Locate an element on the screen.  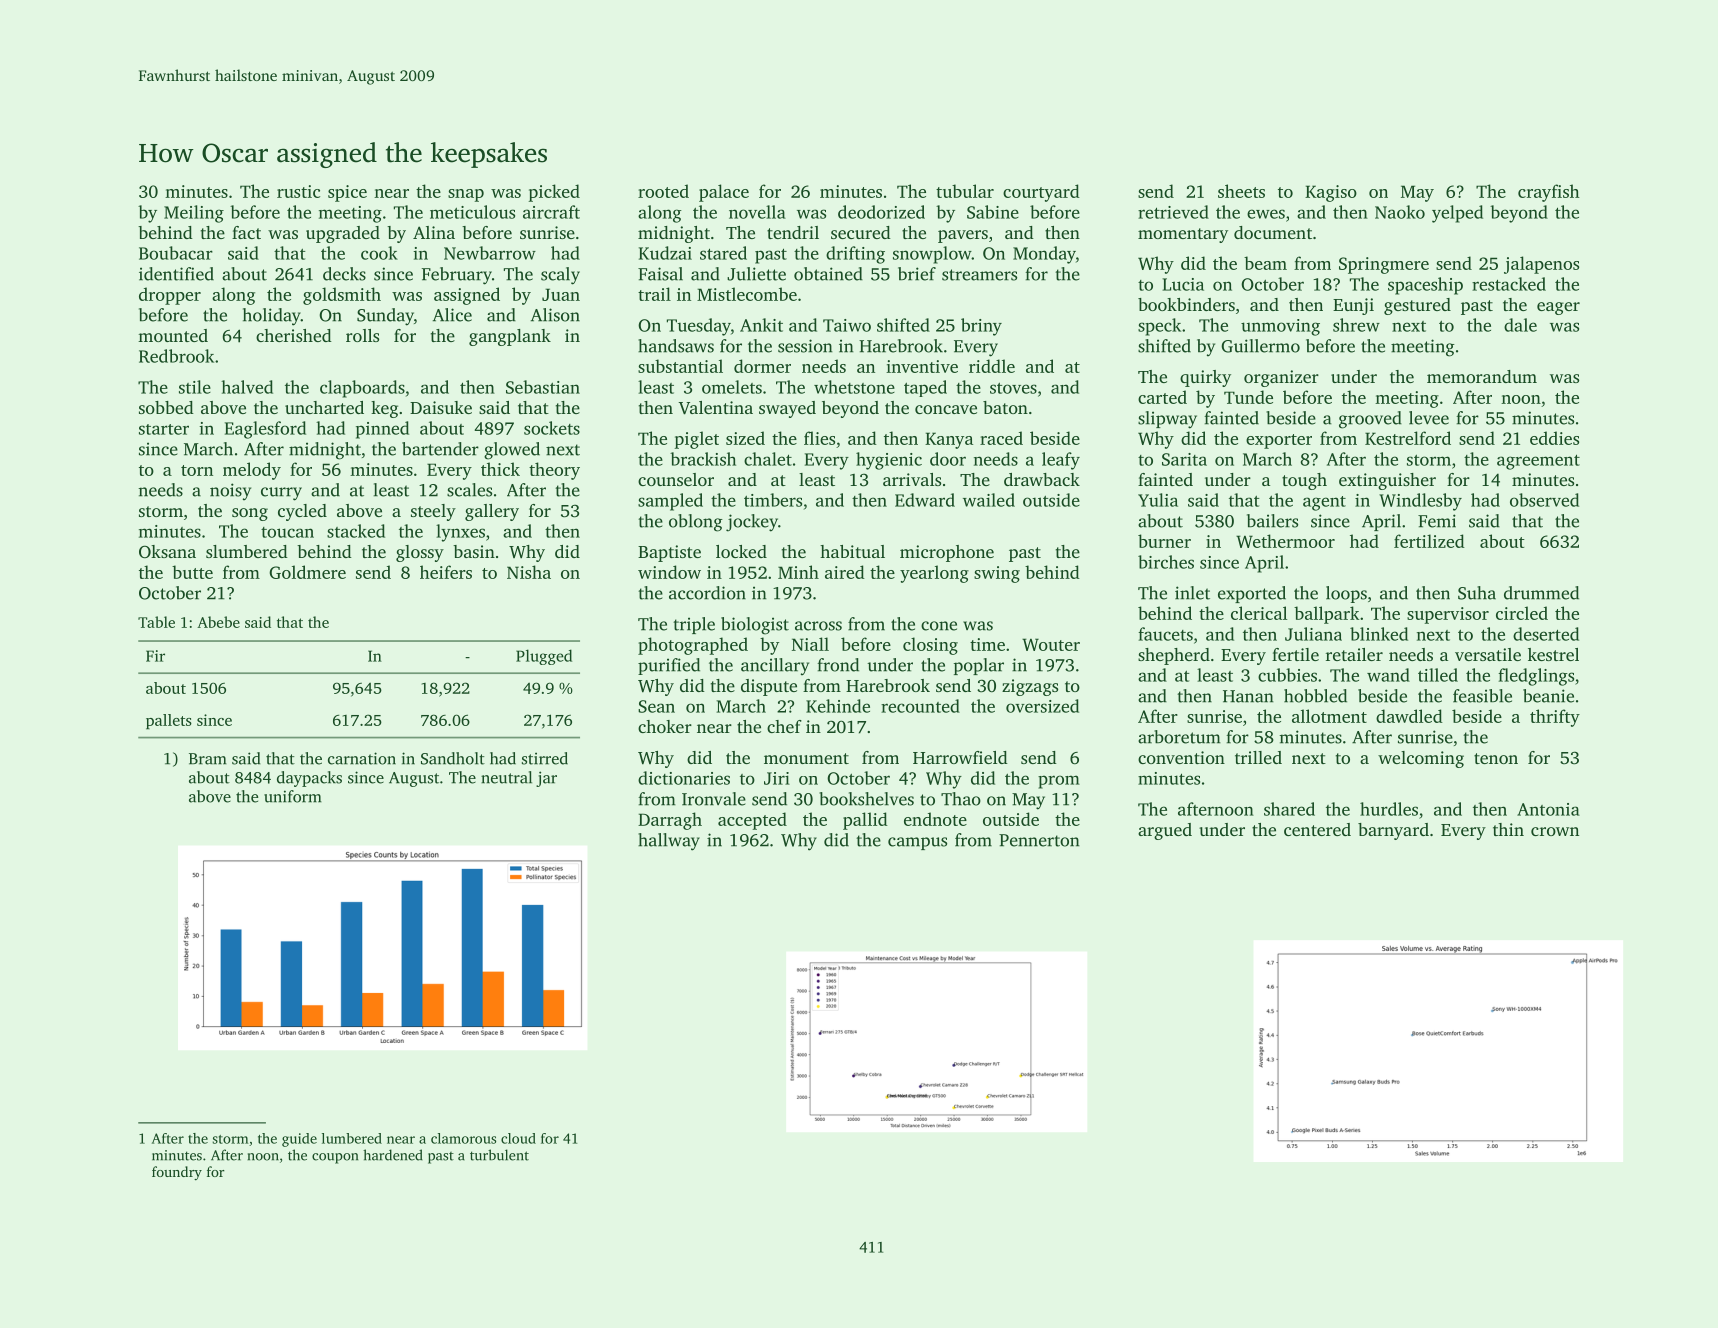
Kagiso is located at coordinates (1331, 193).
